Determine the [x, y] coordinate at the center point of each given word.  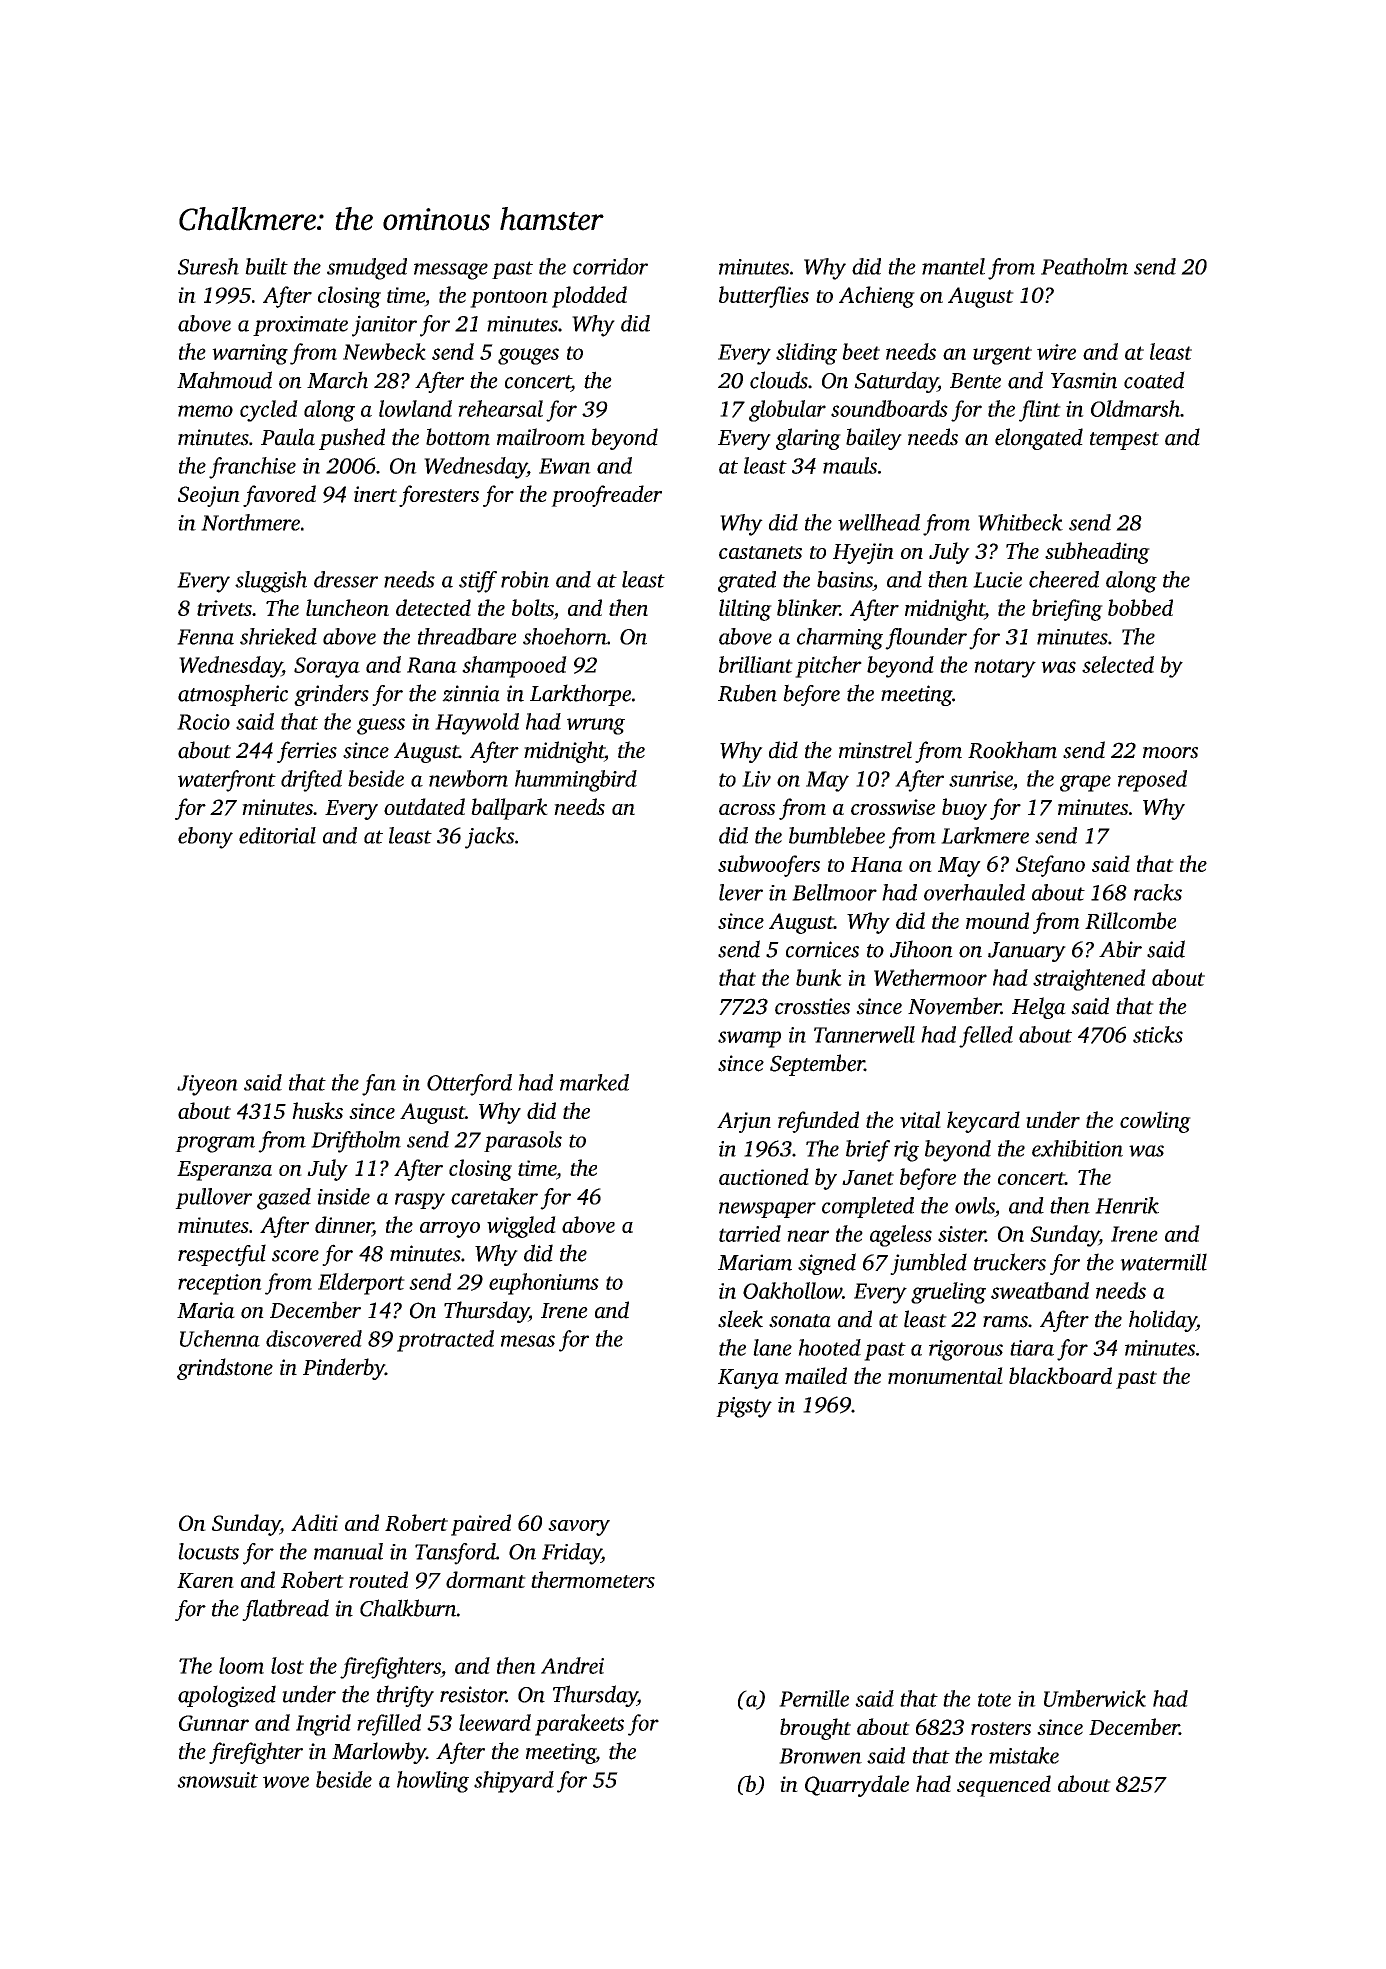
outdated [424, 806]
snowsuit [217, 1780]
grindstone [225, 1369]
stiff [478, 582]
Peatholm [1084, 266]
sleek [740, 1319]
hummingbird [576, 781]
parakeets [579, 1725]
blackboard [1060, 1375]
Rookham [1012, 750]
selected [1118, 664]
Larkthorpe [580, 695]
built [266, 266]
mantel [953, 266]
